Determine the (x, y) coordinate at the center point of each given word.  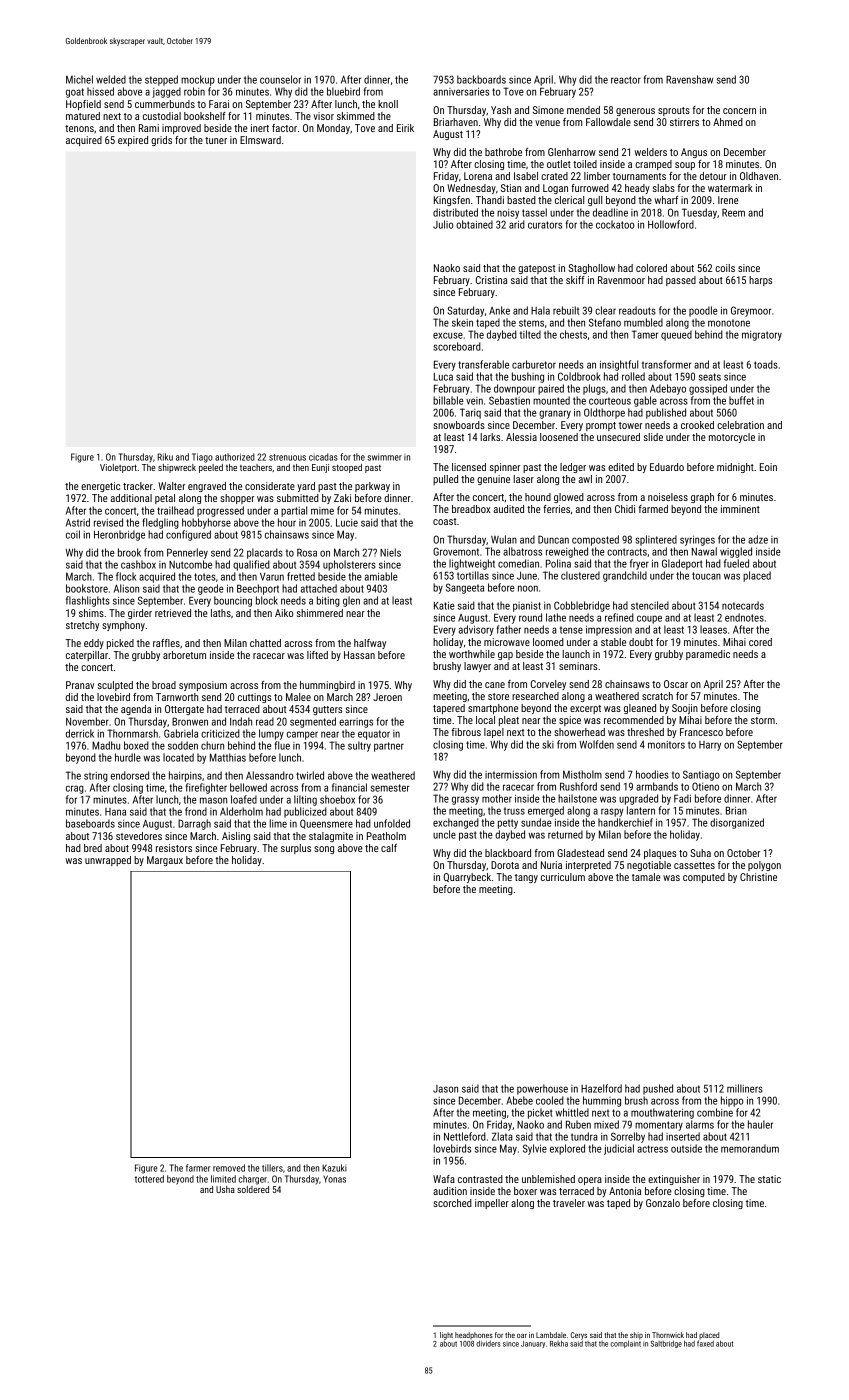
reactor (626, 80)
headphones (474, 1335)
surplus (296, 849)
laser (524, 479)
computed (704, 878)
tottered (149, 1179)
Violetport (118, 468)
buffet (741, 400)
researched (535, 696)
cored (760, 642)
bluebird (343, 91)
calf (389, 848)
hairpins (185, 776)
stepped (161, 80)
